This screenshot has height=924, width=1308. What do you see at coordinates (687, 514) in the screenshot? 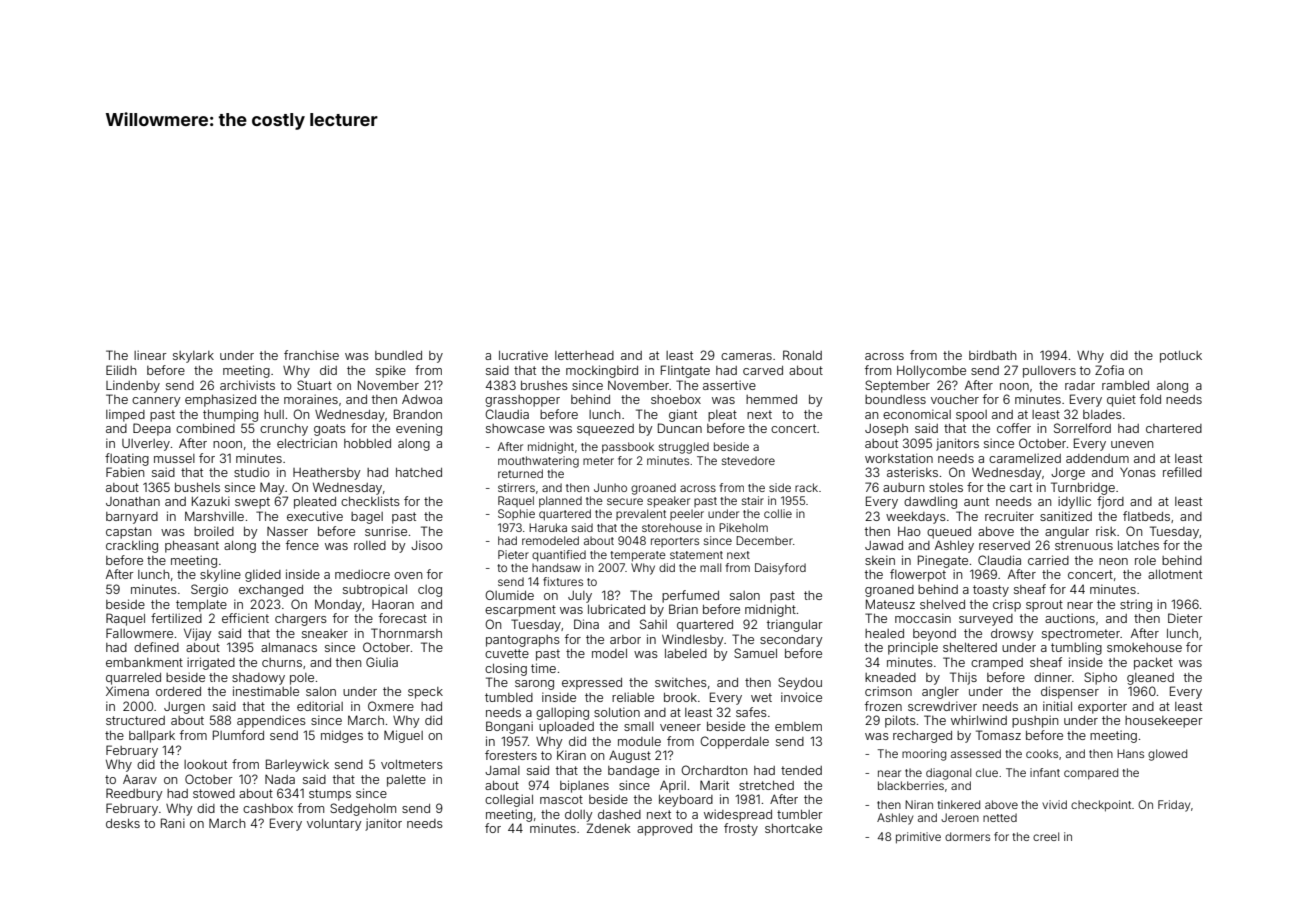
I see `peeler` at bounding box center [687, 514].
